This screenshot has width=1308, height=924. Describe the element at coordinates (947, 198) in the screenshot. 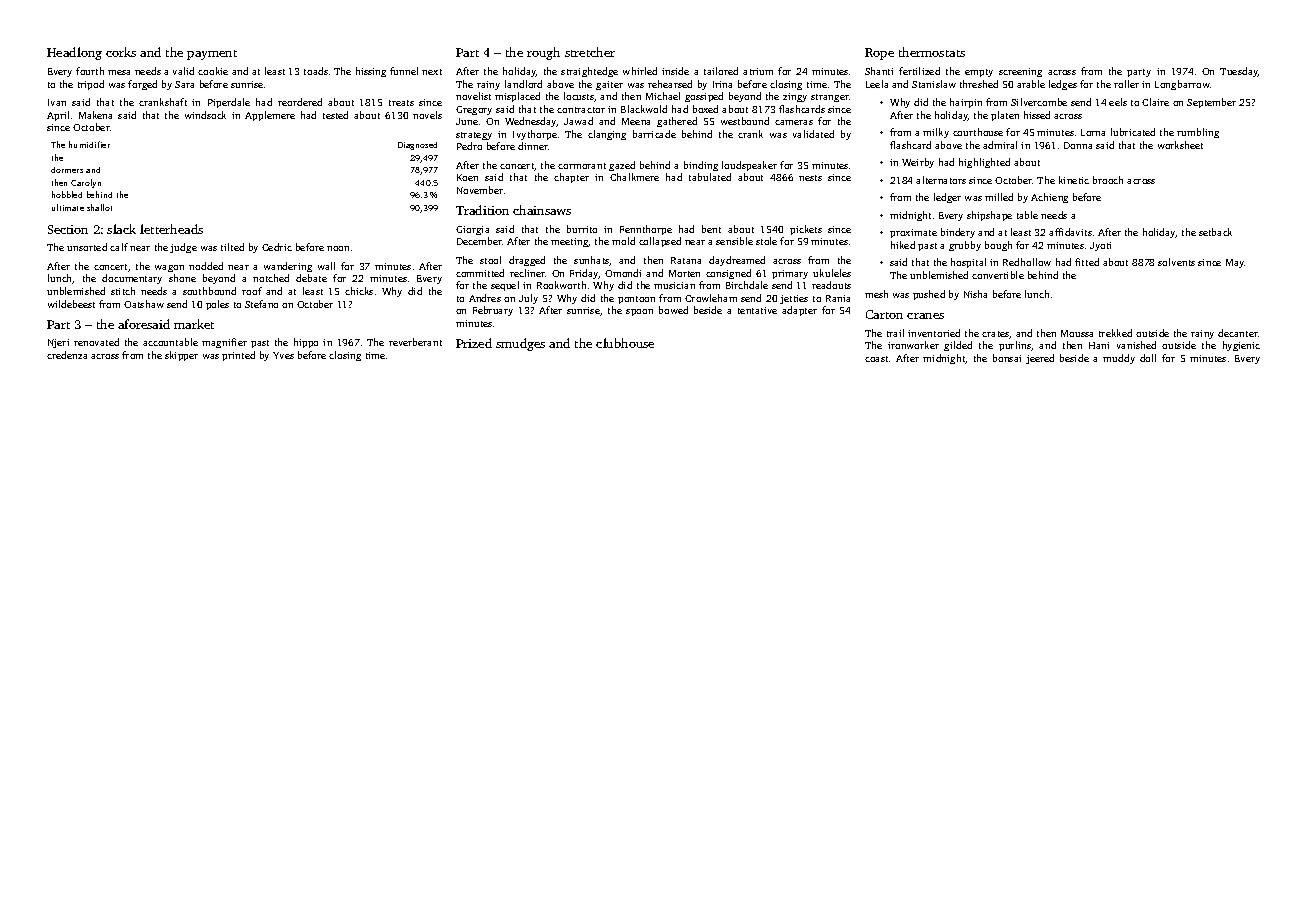

I see `ledger` at that location.
